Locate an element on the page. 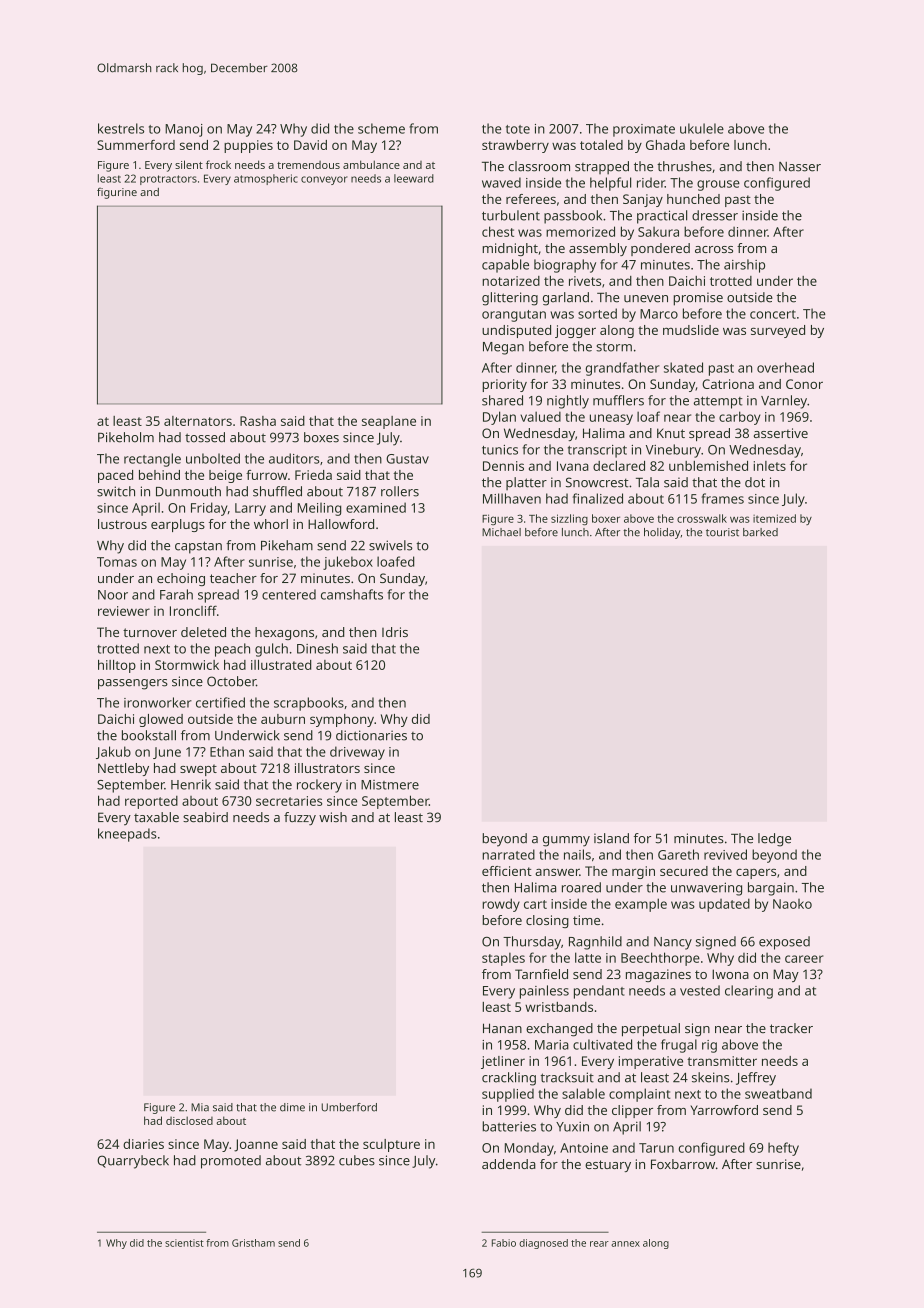 The height and width of the document is (1308, 924). Gareth is located at coordinates (678, 854).
